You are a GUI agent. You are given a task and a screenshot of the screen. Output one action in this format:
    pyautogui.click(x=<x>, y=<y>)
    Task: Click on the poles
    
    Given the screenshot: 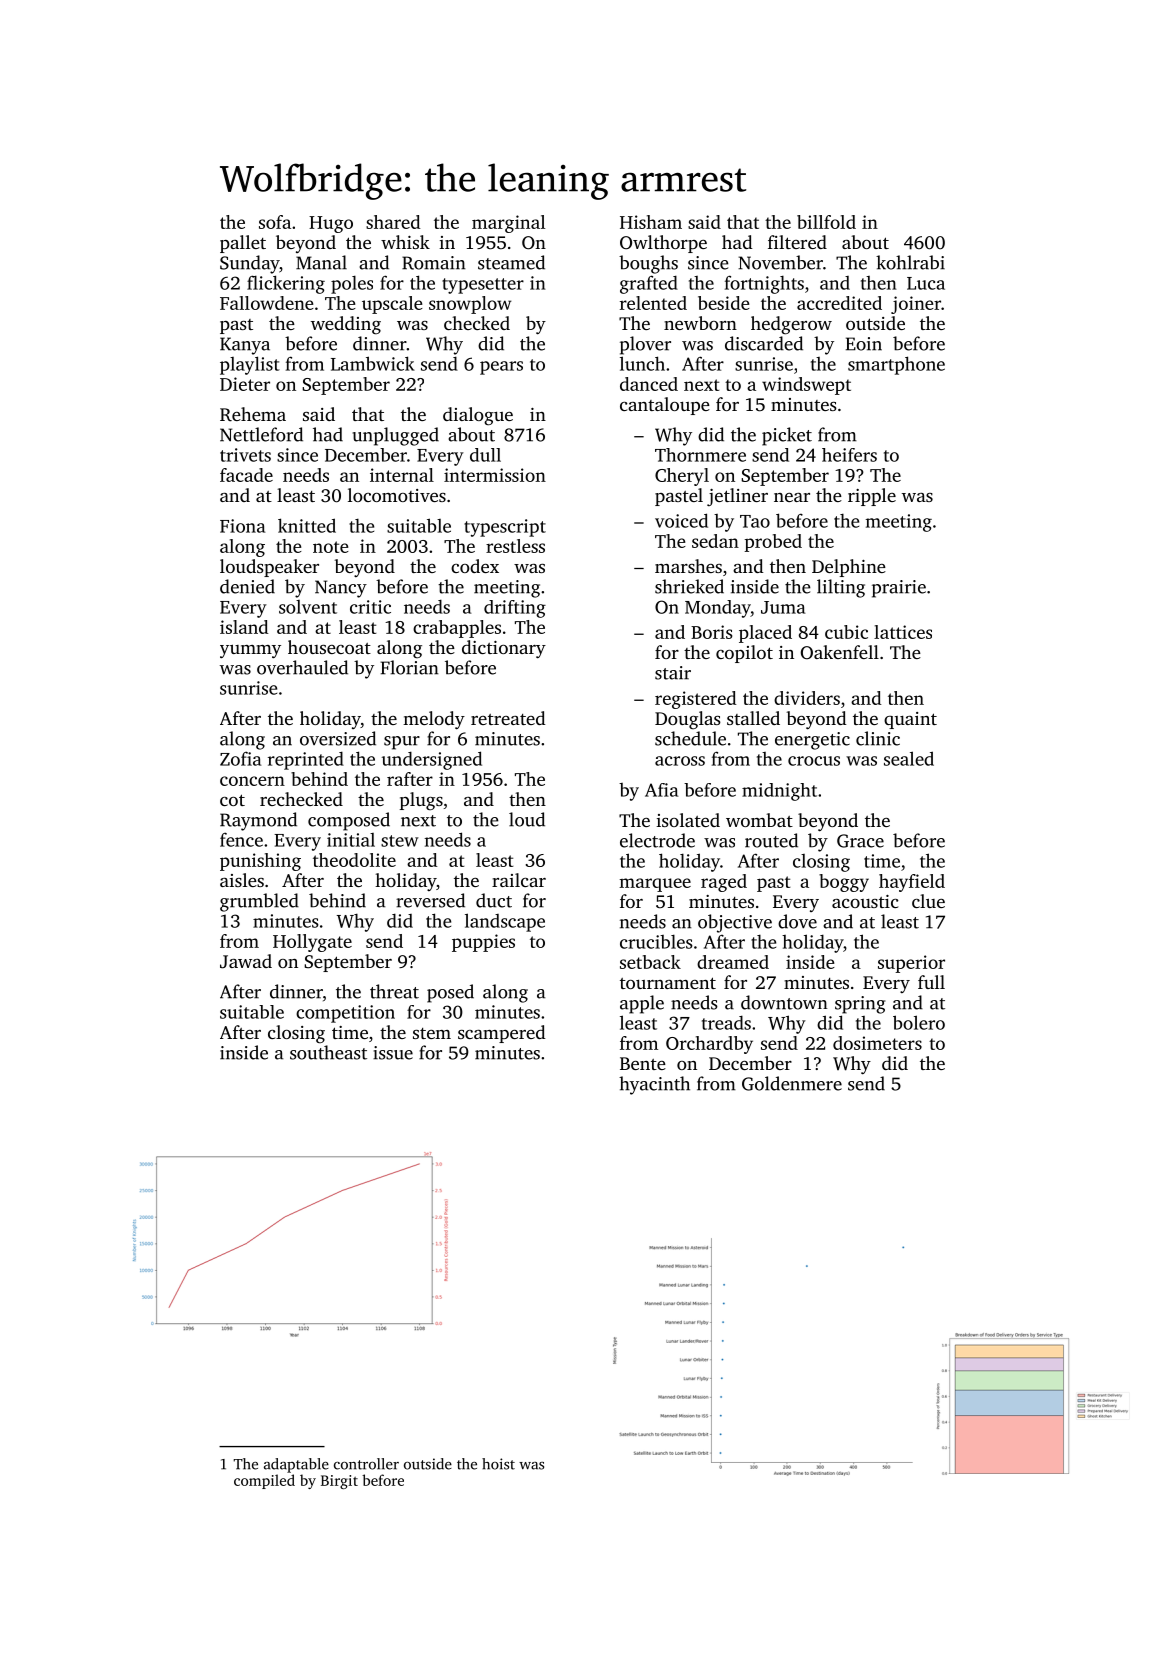 What is the action you would take?
    pyautogui.click(x=352, y=284)
